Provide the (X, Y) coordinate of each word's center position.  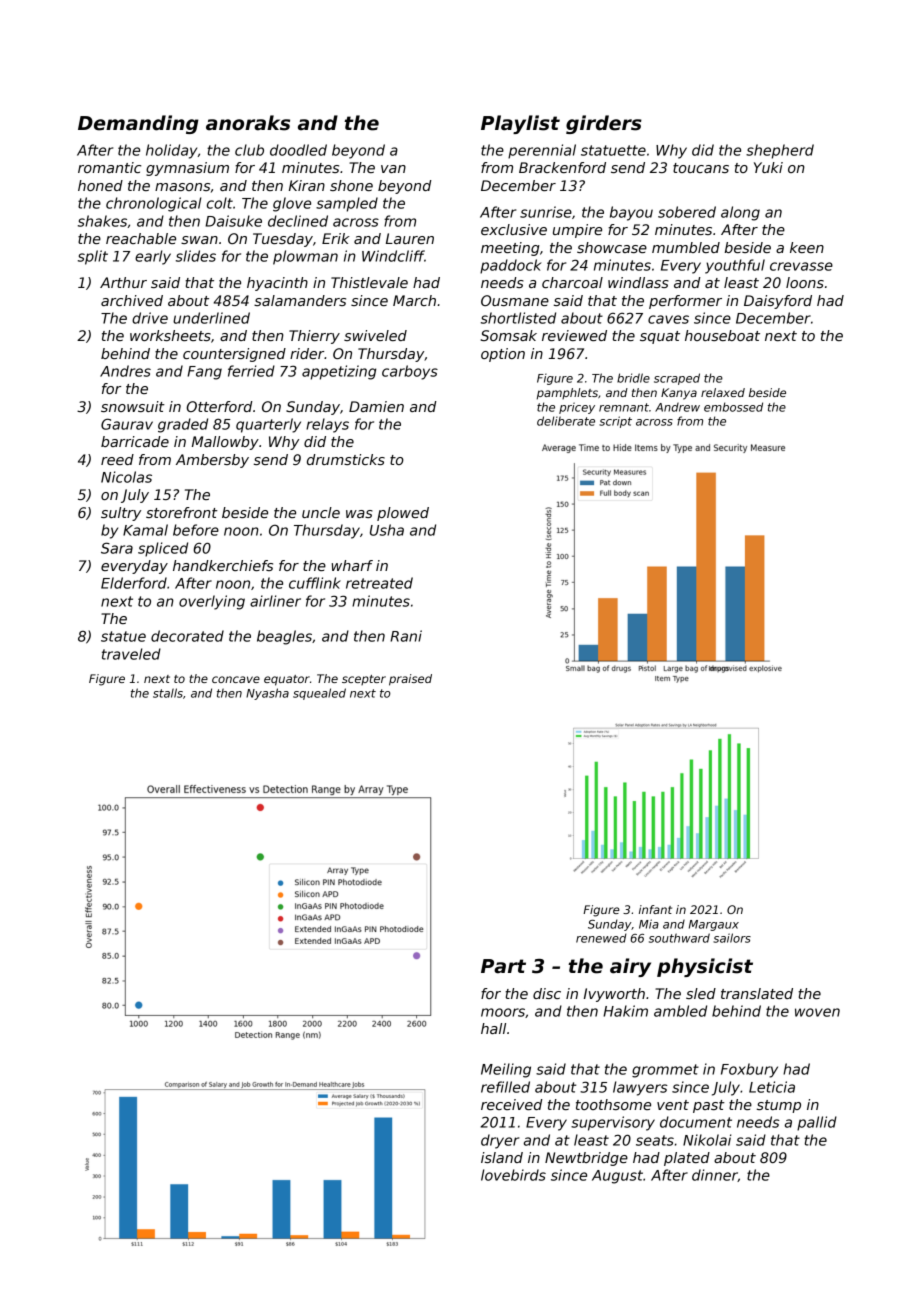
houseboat (722, 335)
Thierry (314, 337)
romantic (109, 167)
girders (604, 124)
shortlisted (518, 318)
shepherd (780, 151)
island (502, 1157)
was (359, 514)
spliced (163, 549)
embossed (733, 407)
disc (547, 993)
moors (503, 1012)
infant (655, 909)
